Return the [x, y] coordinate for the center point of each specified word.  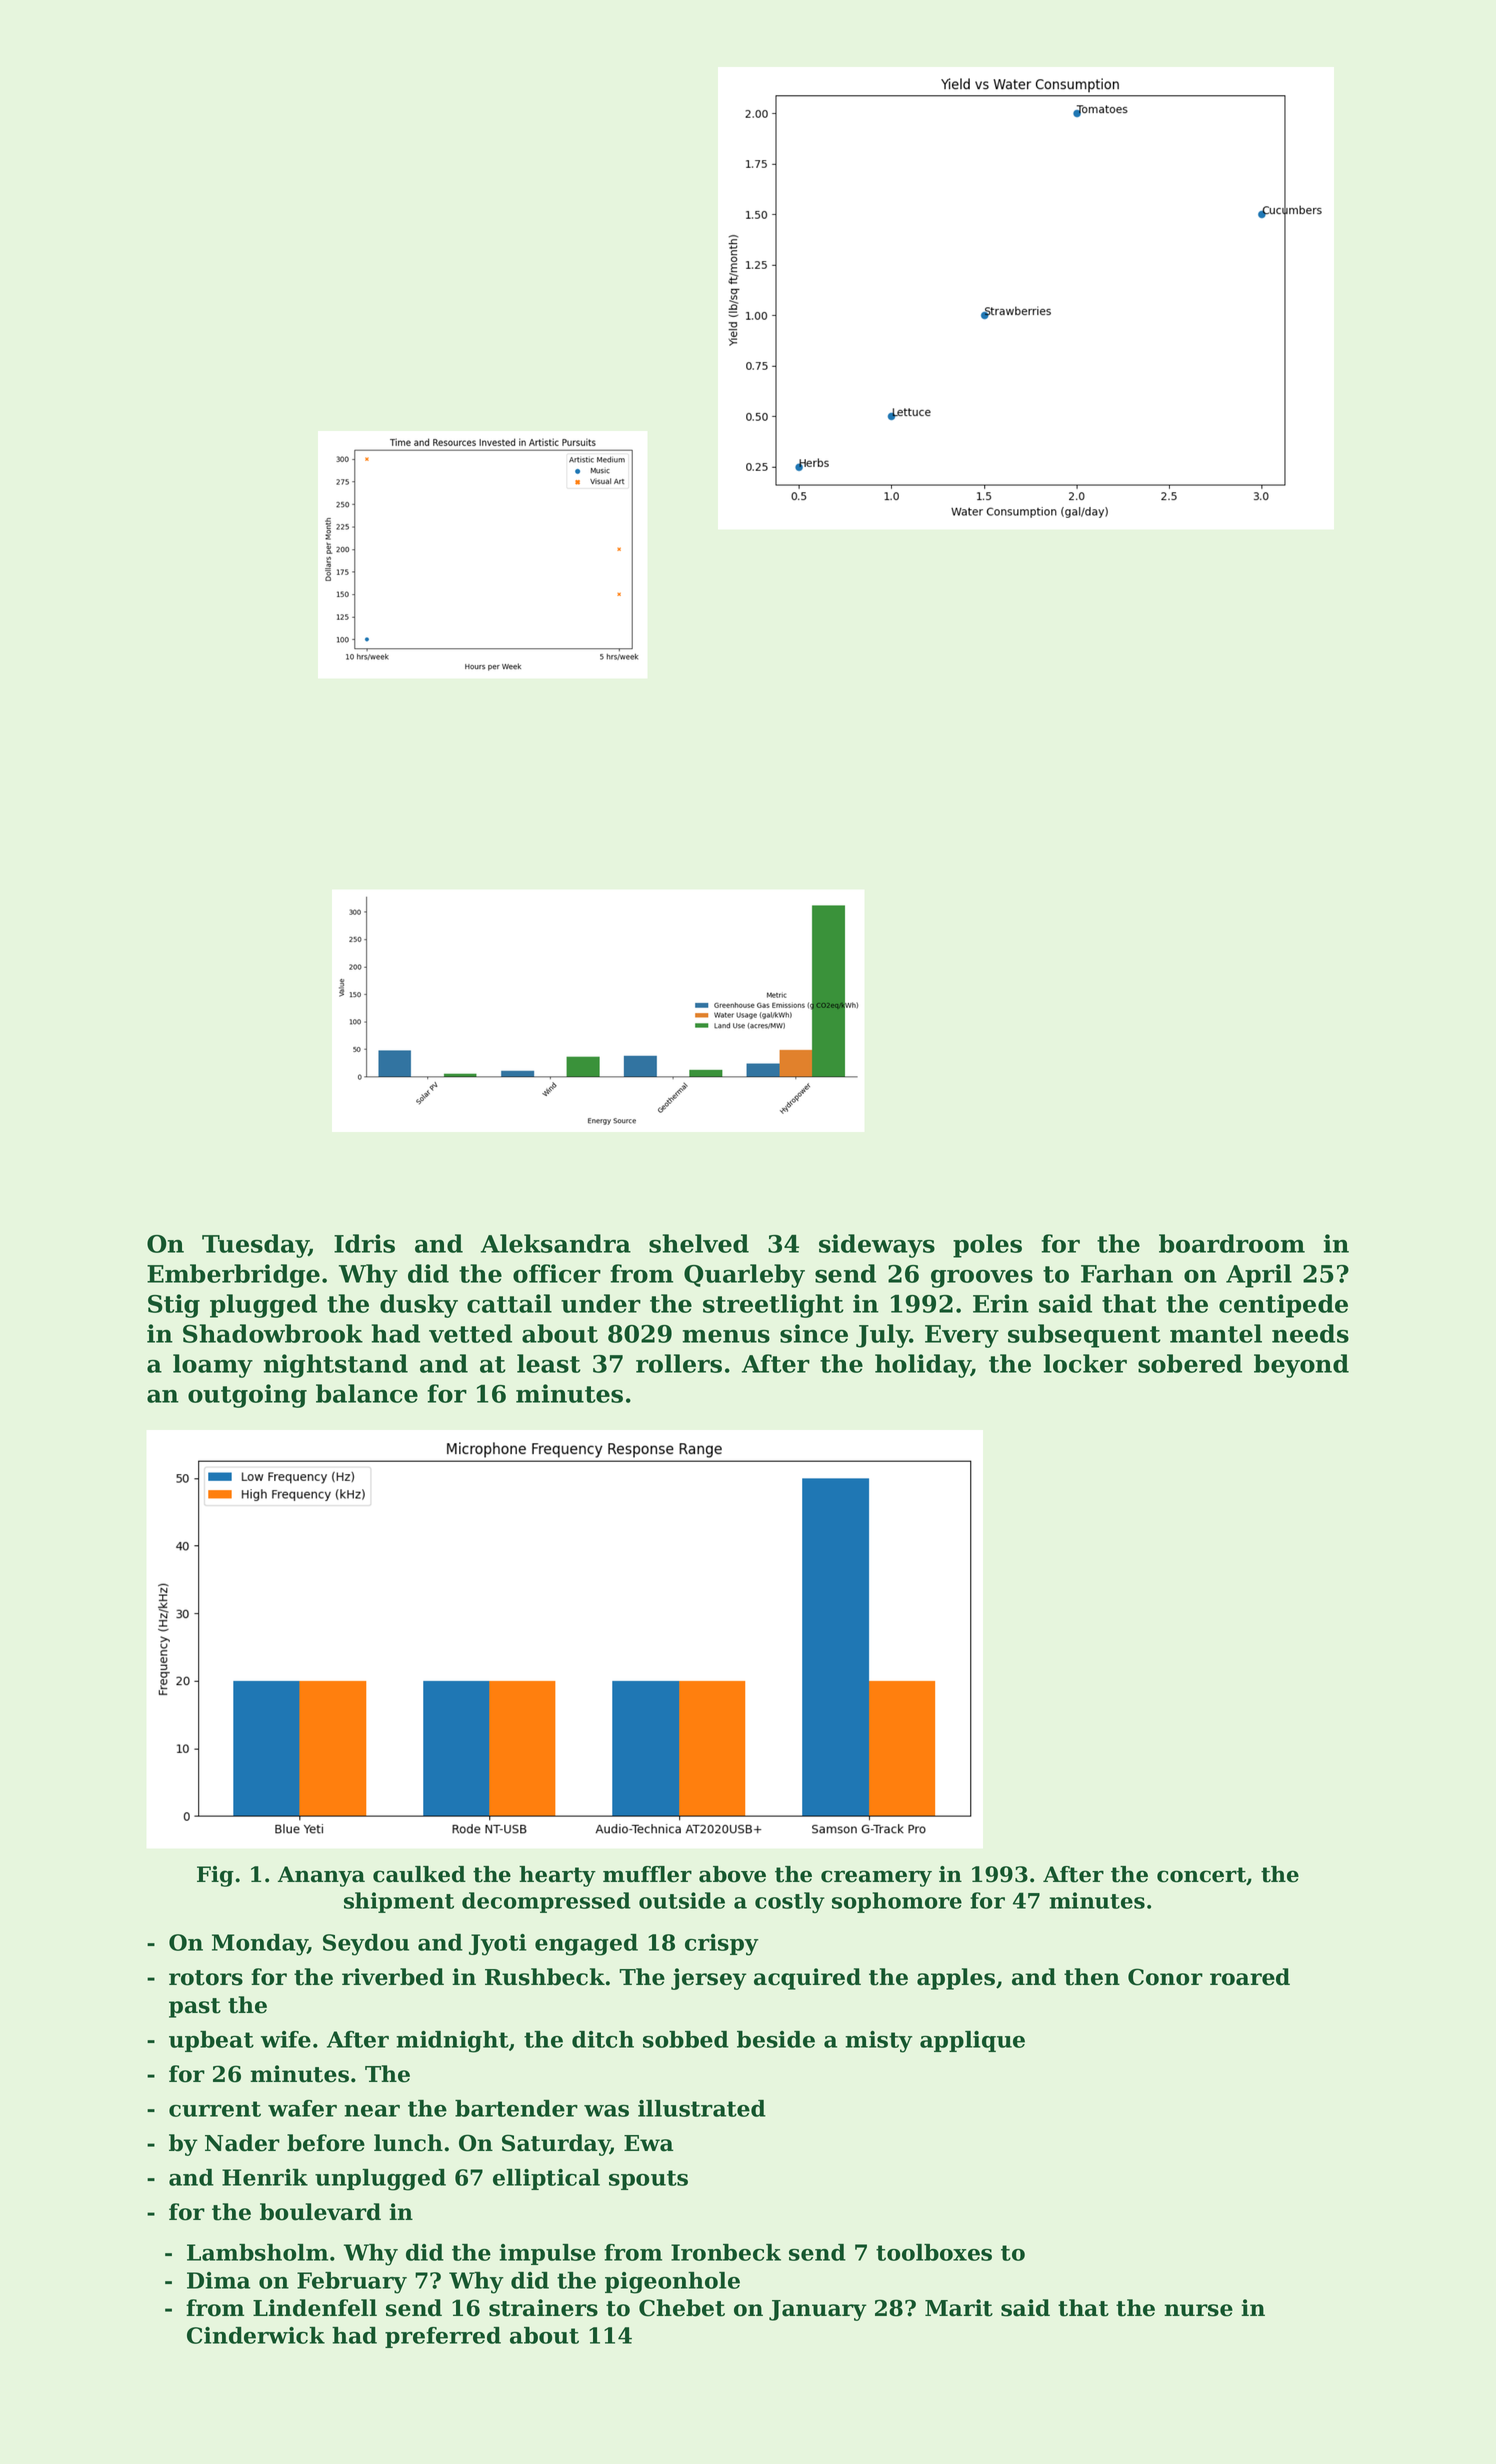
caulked [419, 1874]
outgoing [247, 1396]
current [215, 2109]
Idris [364, 1243]
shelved [699, 1243]
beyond [1301, 1366]
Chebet [682, 2308]
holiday [923, 1366]
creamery [876, 1878]
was [606, 2111]
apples [956, 1979]
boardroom [1232, 1243]
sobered [1190, 1363]
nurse [1198, 2310]
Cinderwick [256, 2335]
